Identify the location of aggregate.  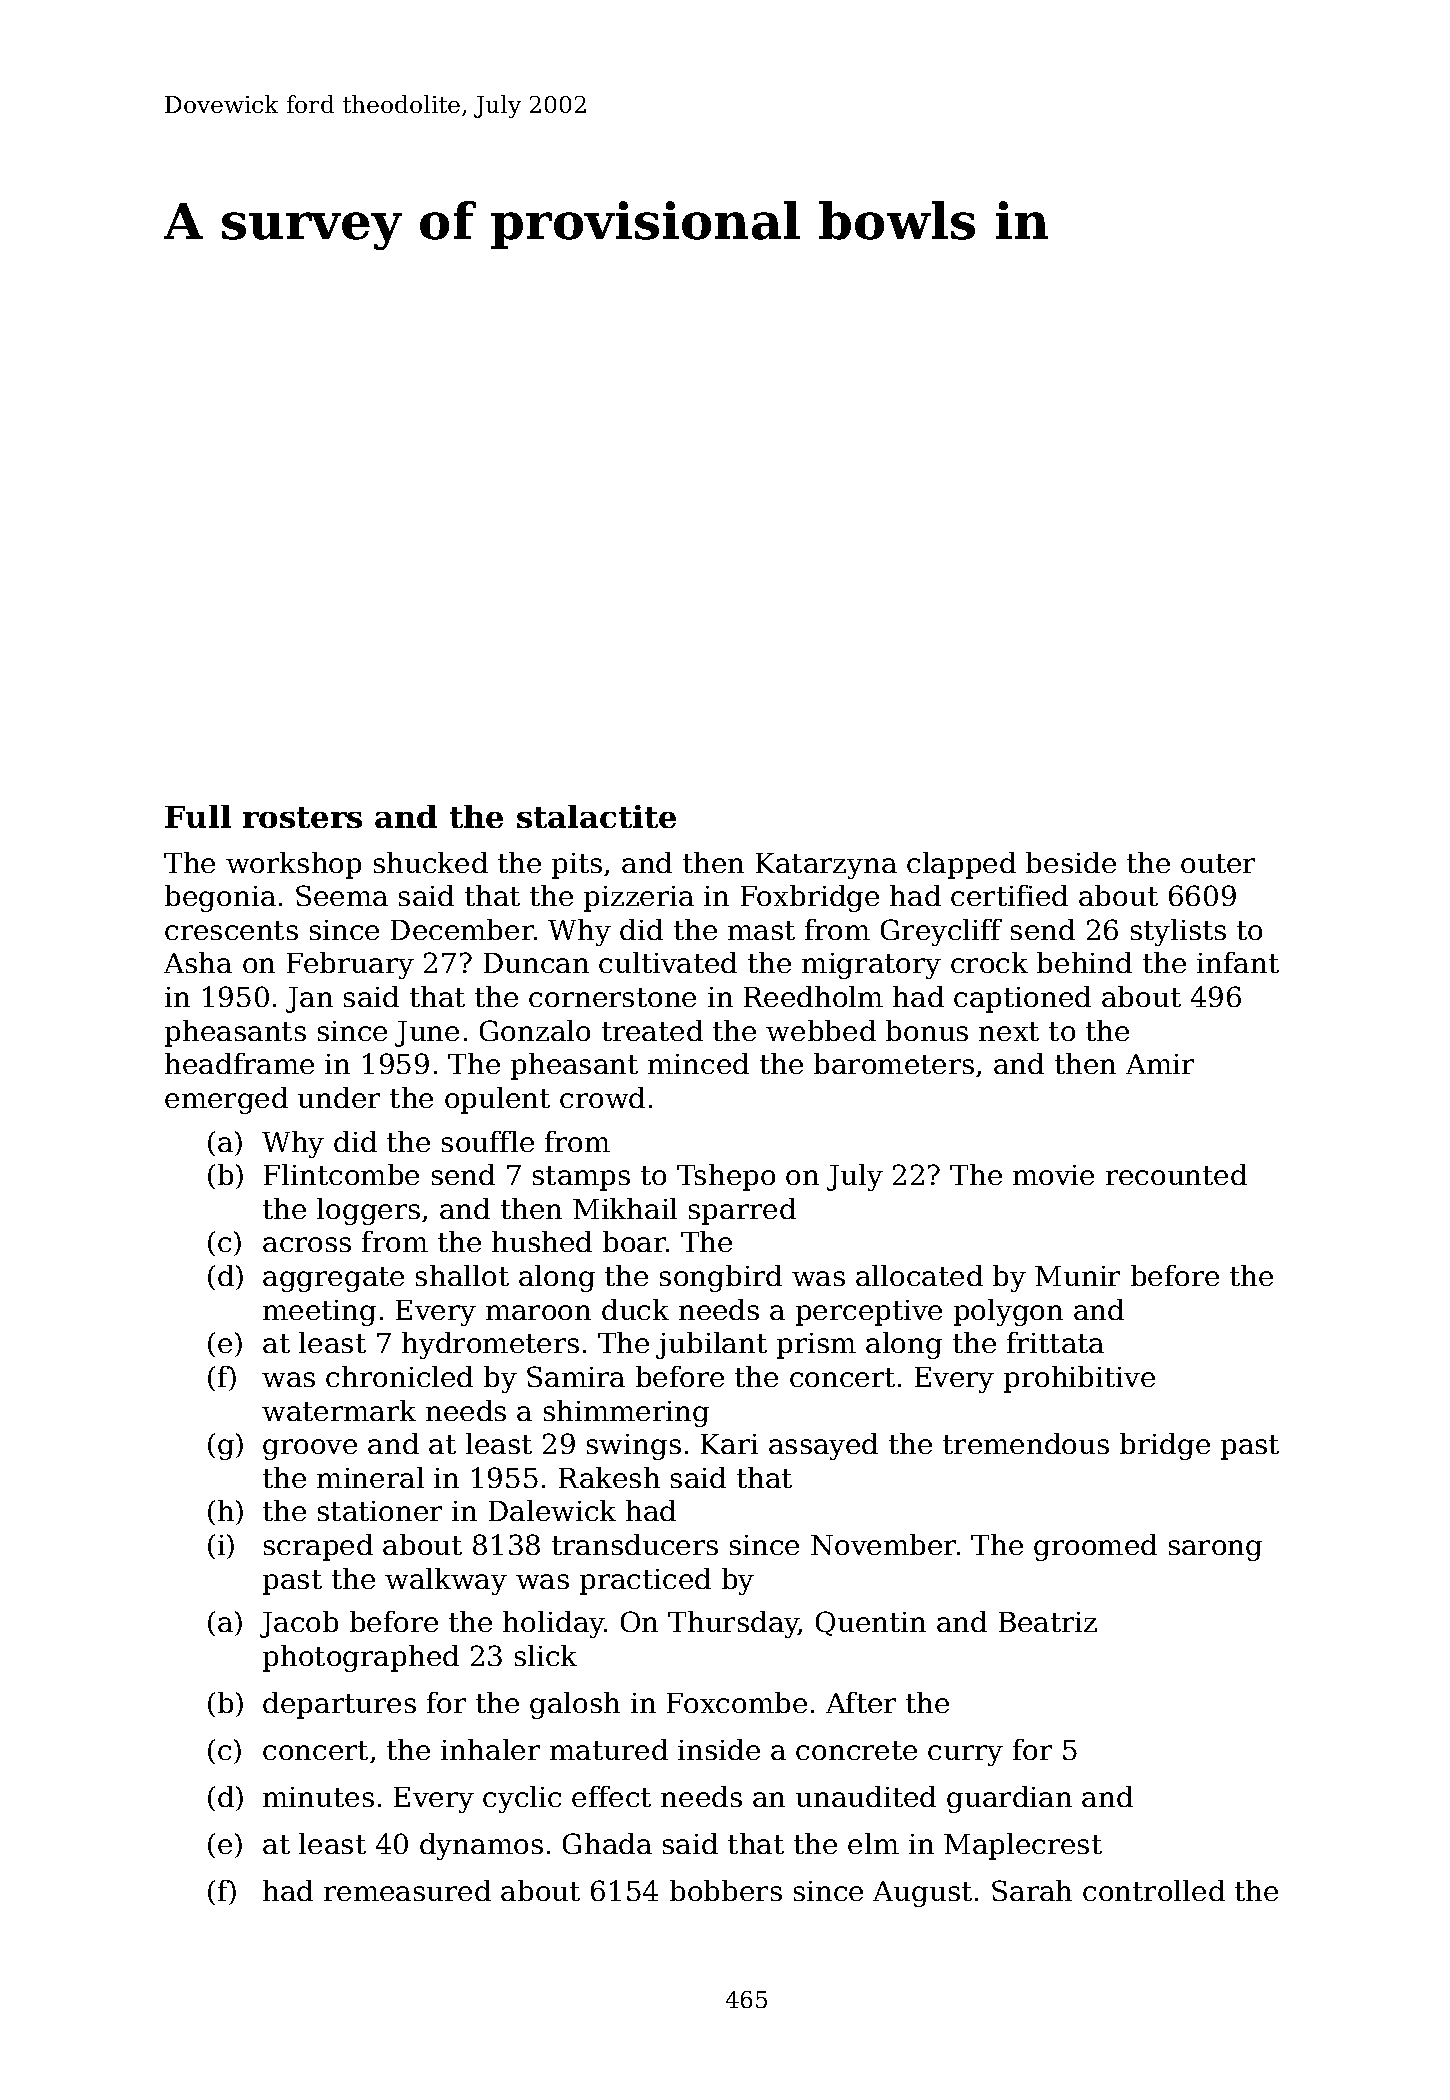
(333, 1279).
